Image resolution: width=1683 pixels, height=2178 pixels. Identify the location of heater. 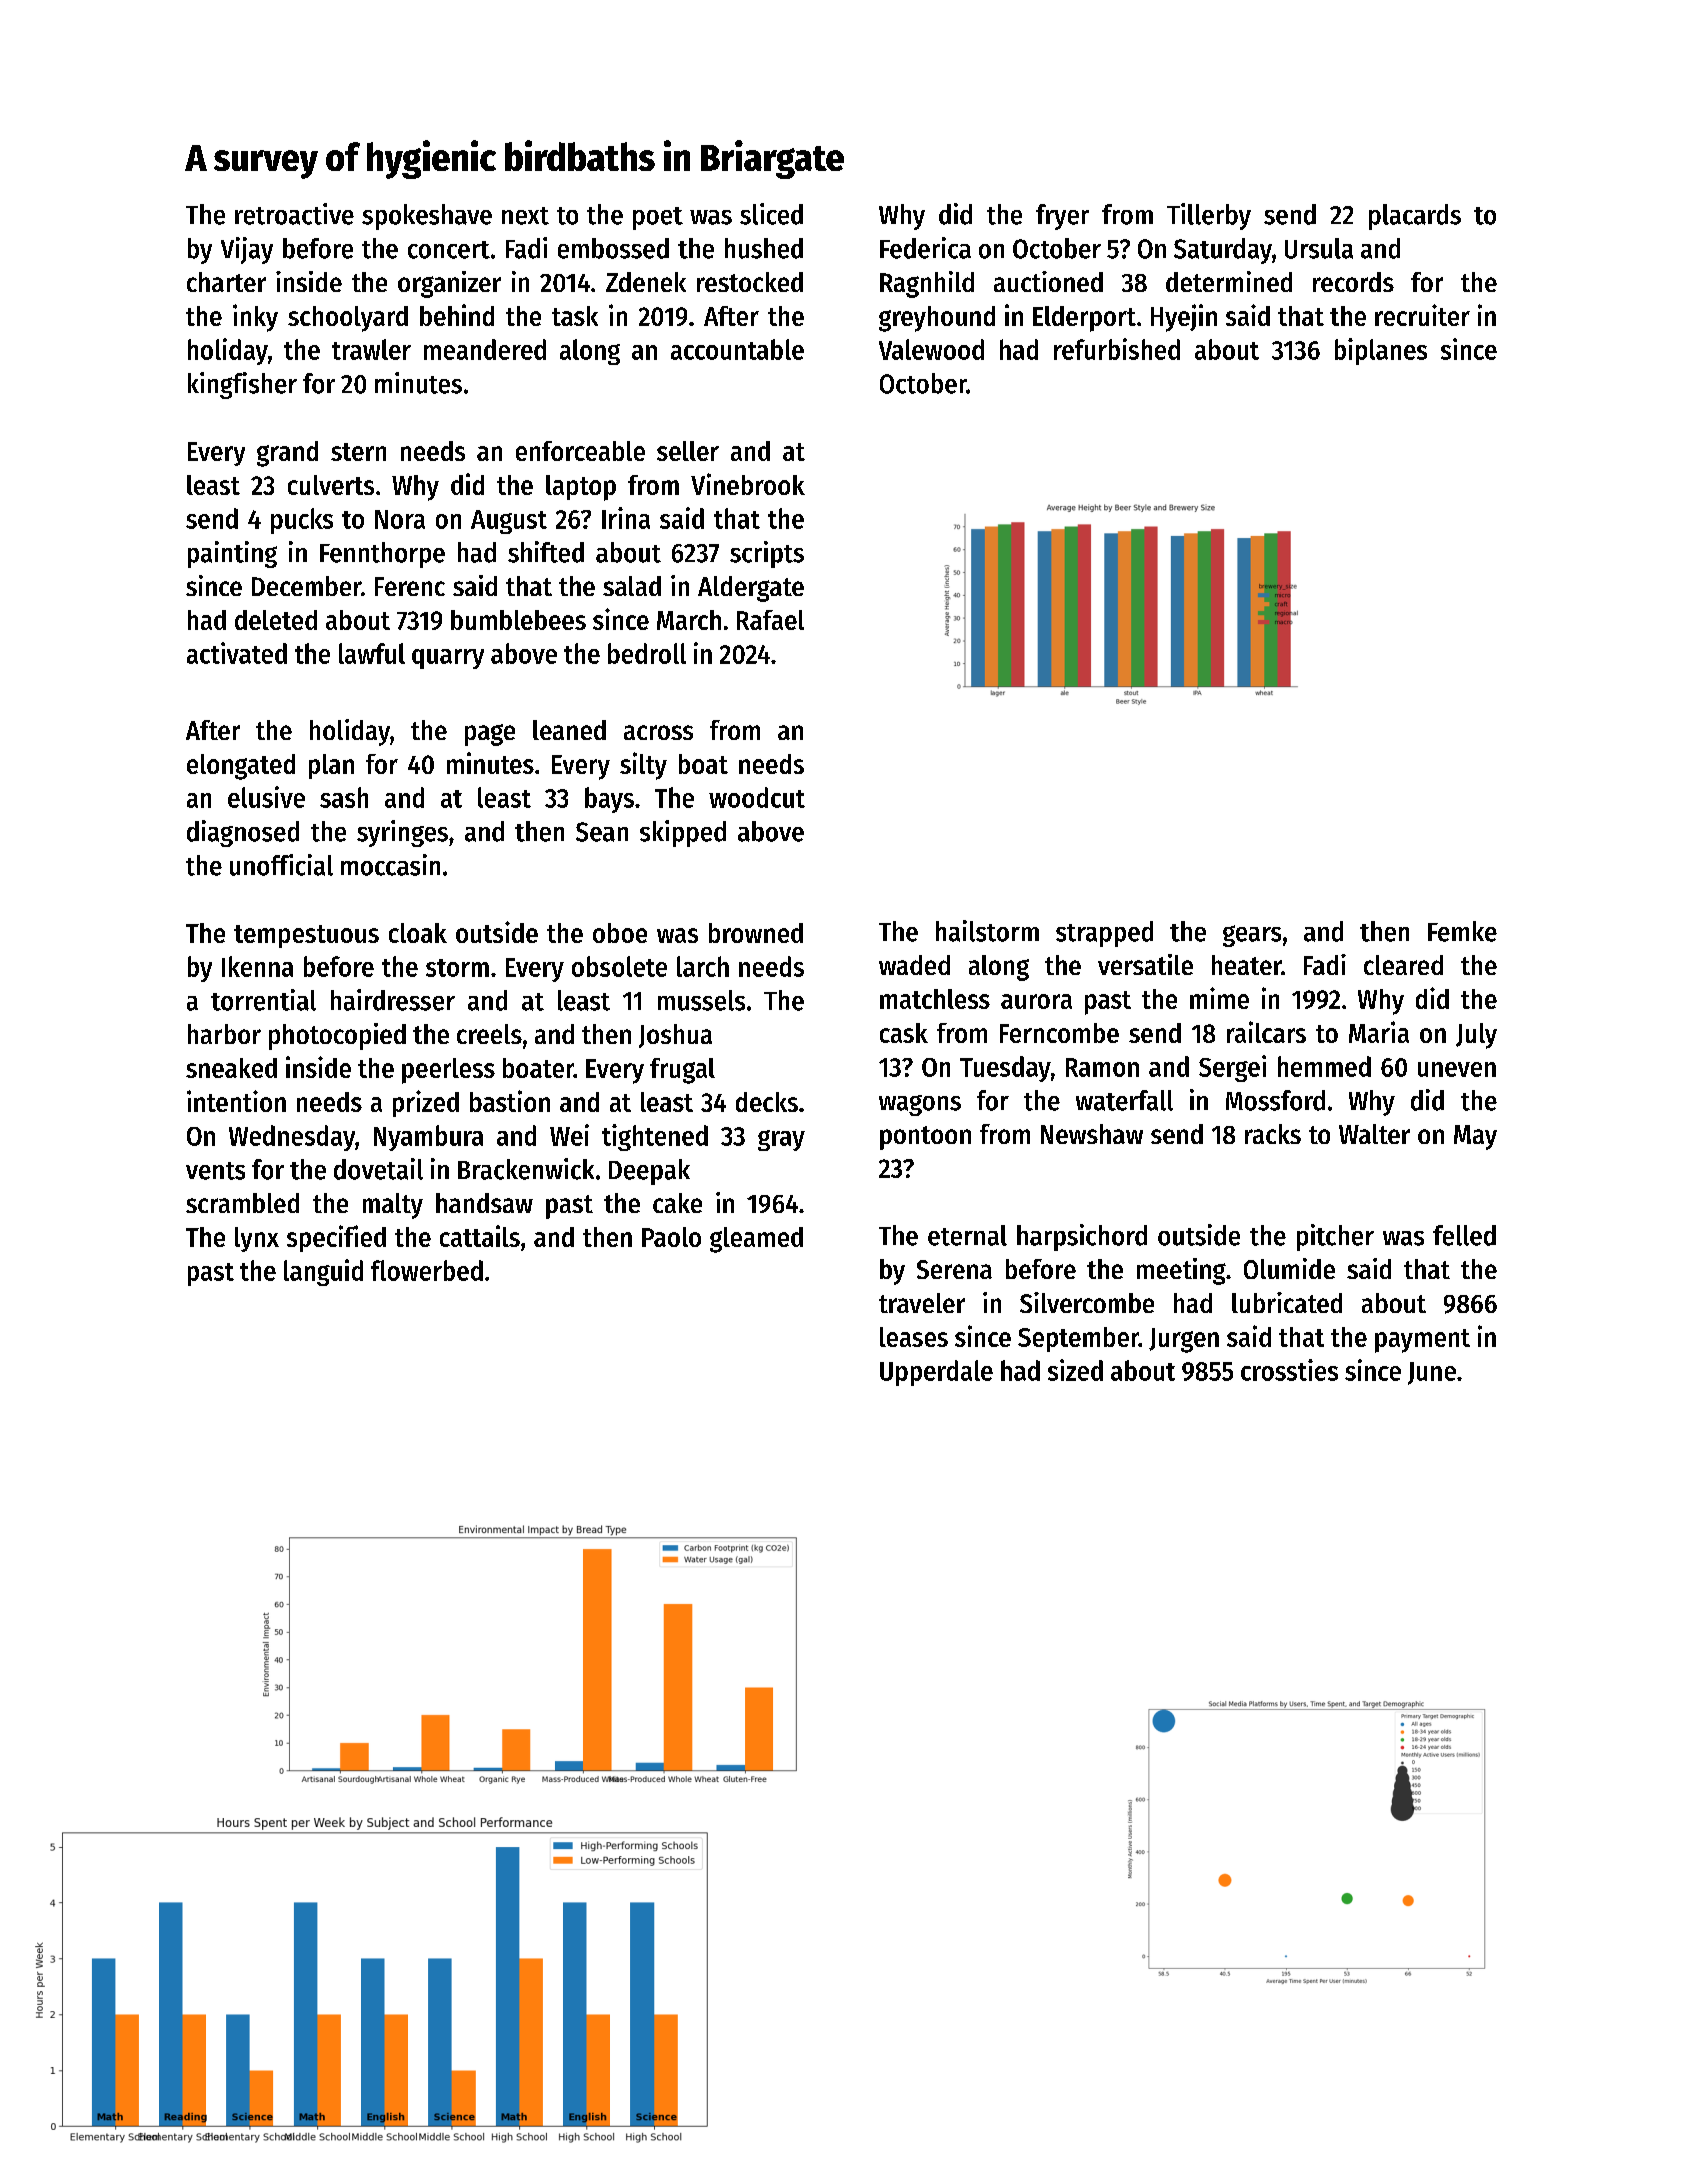
(1246, 965).
